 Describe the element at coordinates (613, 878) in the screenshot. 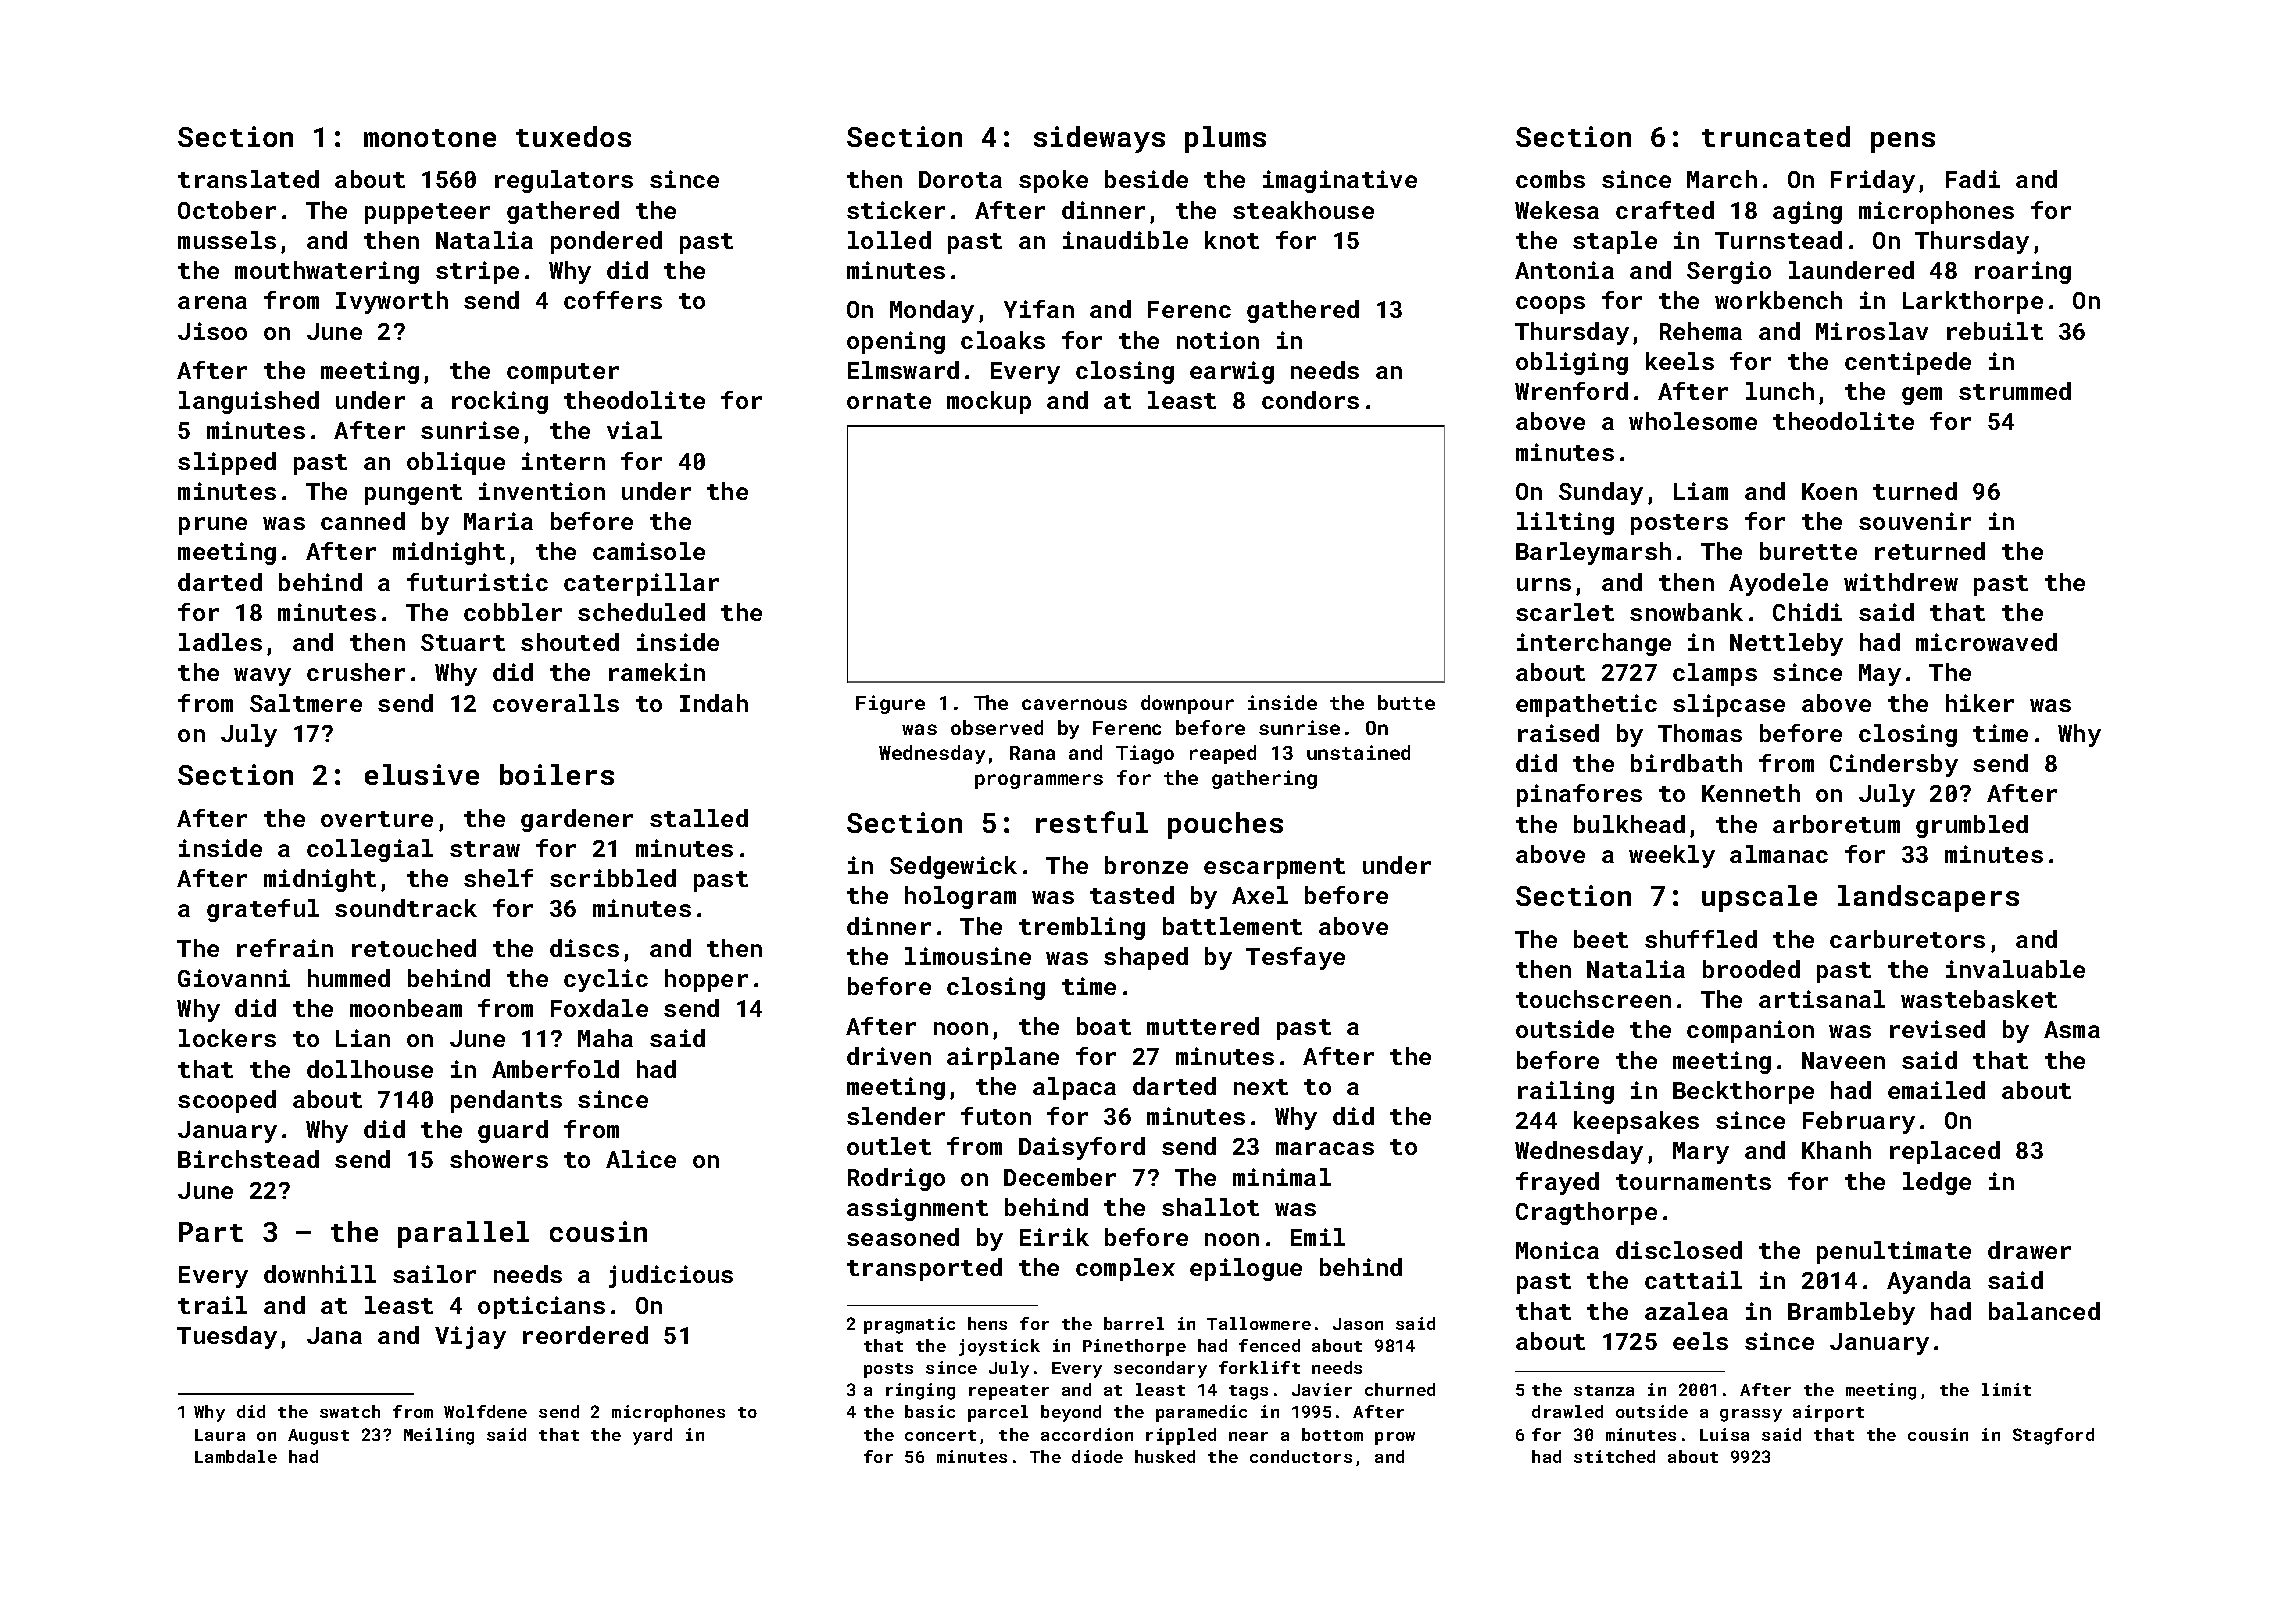

I see `scribbled` at that location.
